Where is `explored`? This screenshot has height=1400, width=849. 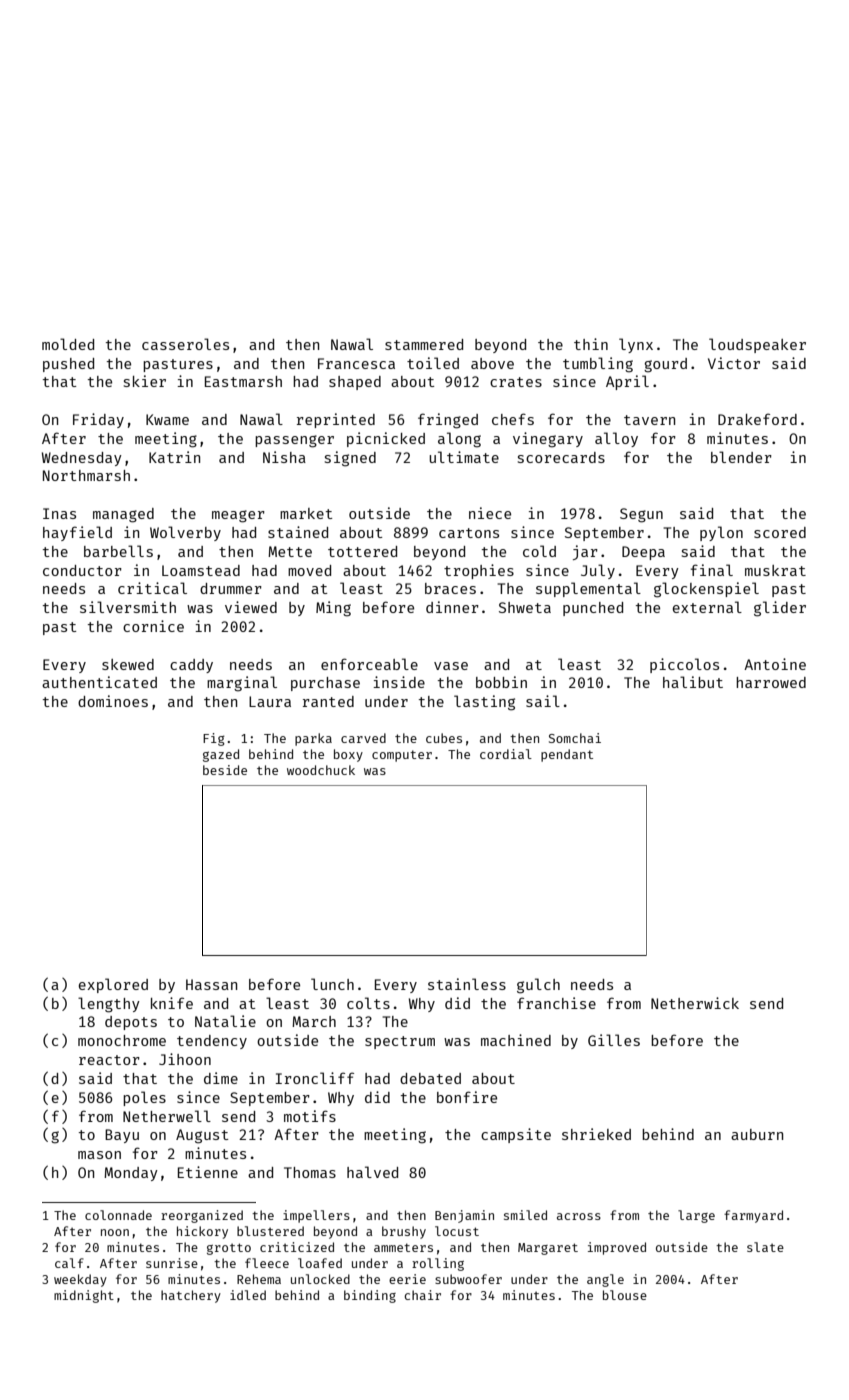 explored is located at coordinates (113, 985).
